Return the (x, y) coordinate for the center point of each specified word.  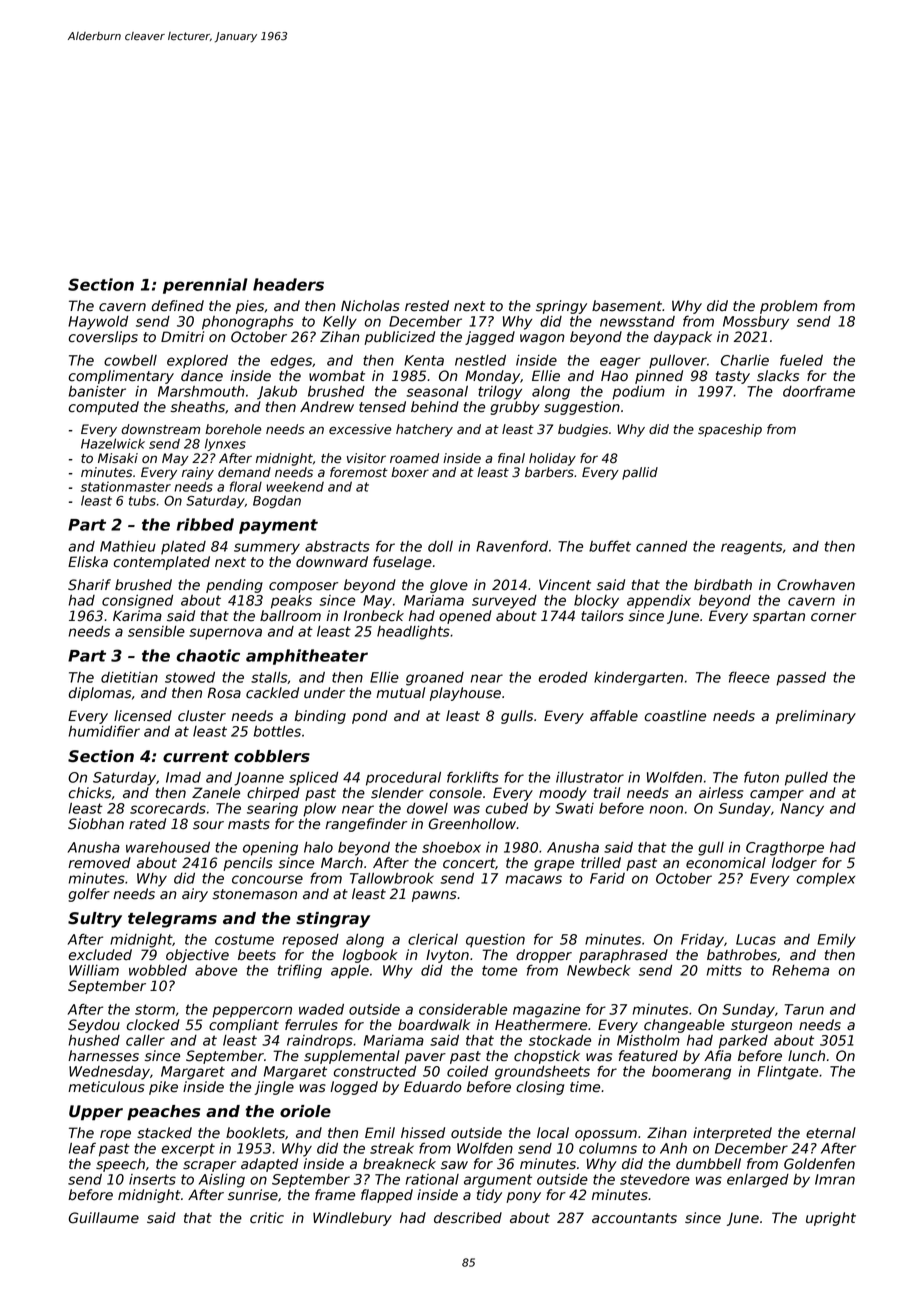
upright (831, 1219)
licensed (143, 716)
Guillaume (104, 1218)
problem (788, 307)
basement (627, 306)
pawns (434, 896)
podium (638, 393)
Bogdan (277, 501)
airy (195, 895)
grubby (515, 408)
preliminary (816, 717)
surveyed (504, 602)
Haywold (98, 323)
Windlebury (352, 1219)
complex (826, 880)
